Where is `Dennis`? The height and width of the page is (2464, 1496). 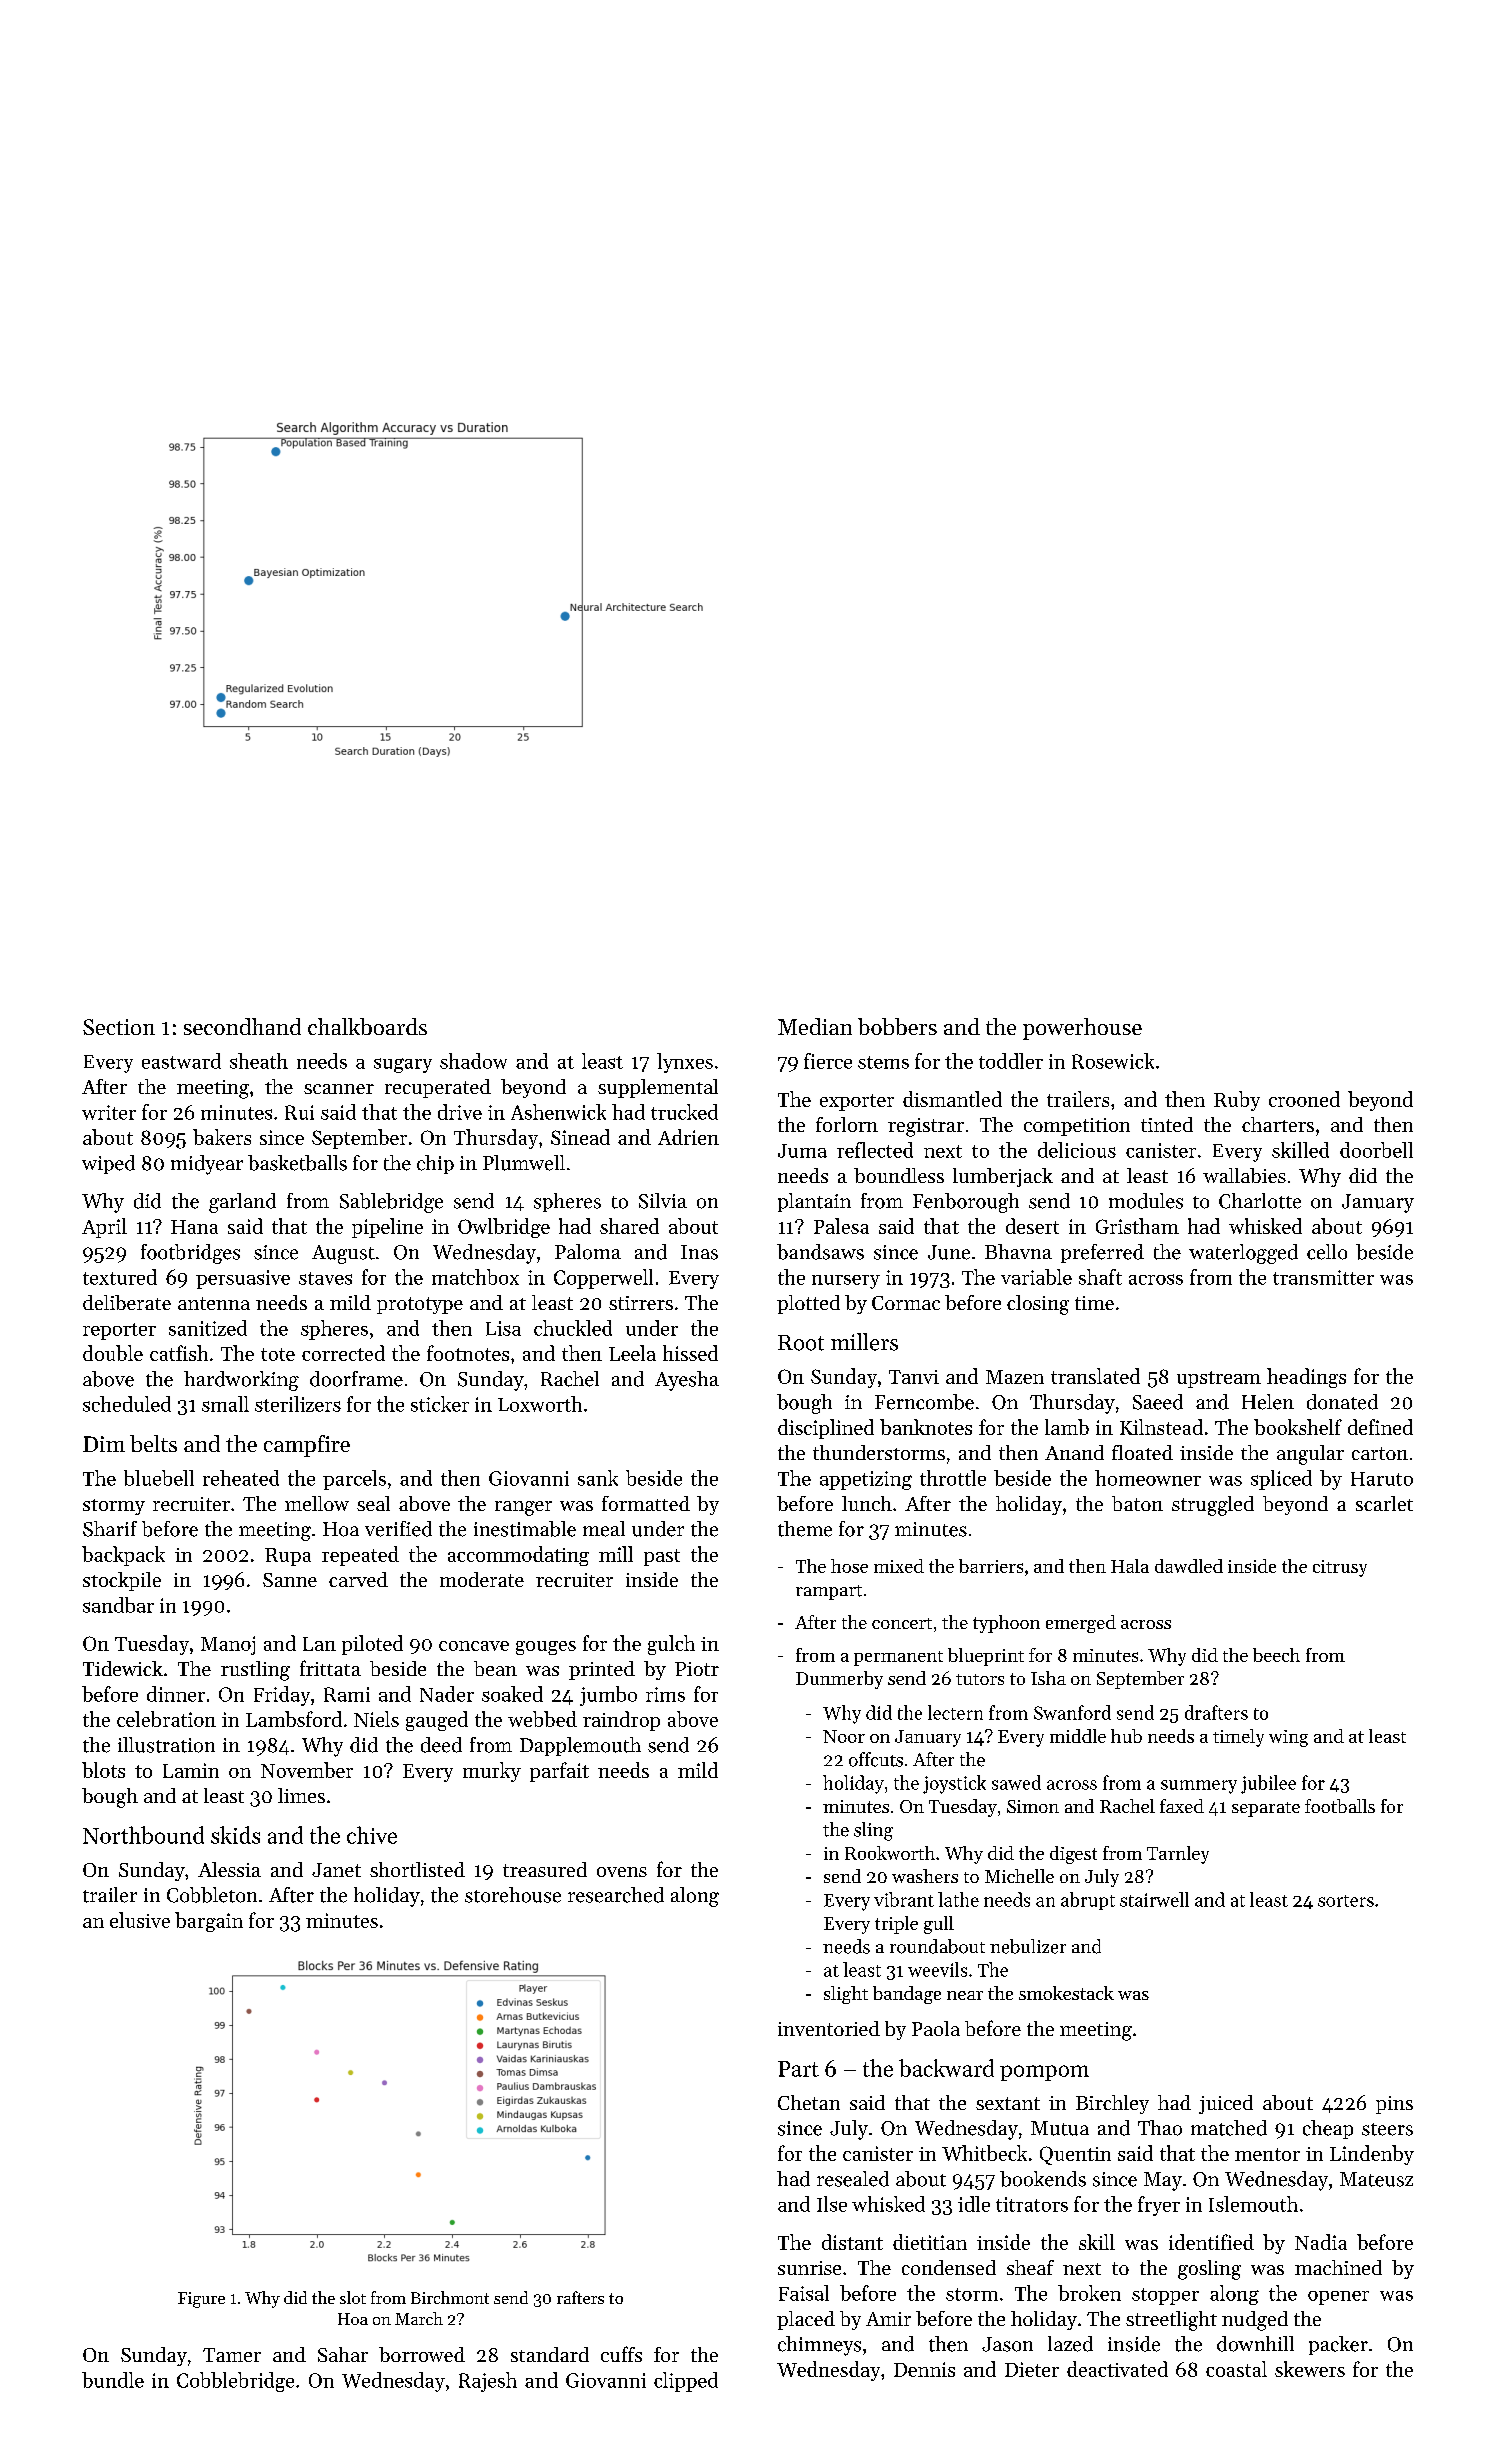 Dennis is located at coordinates (924, 2369).
